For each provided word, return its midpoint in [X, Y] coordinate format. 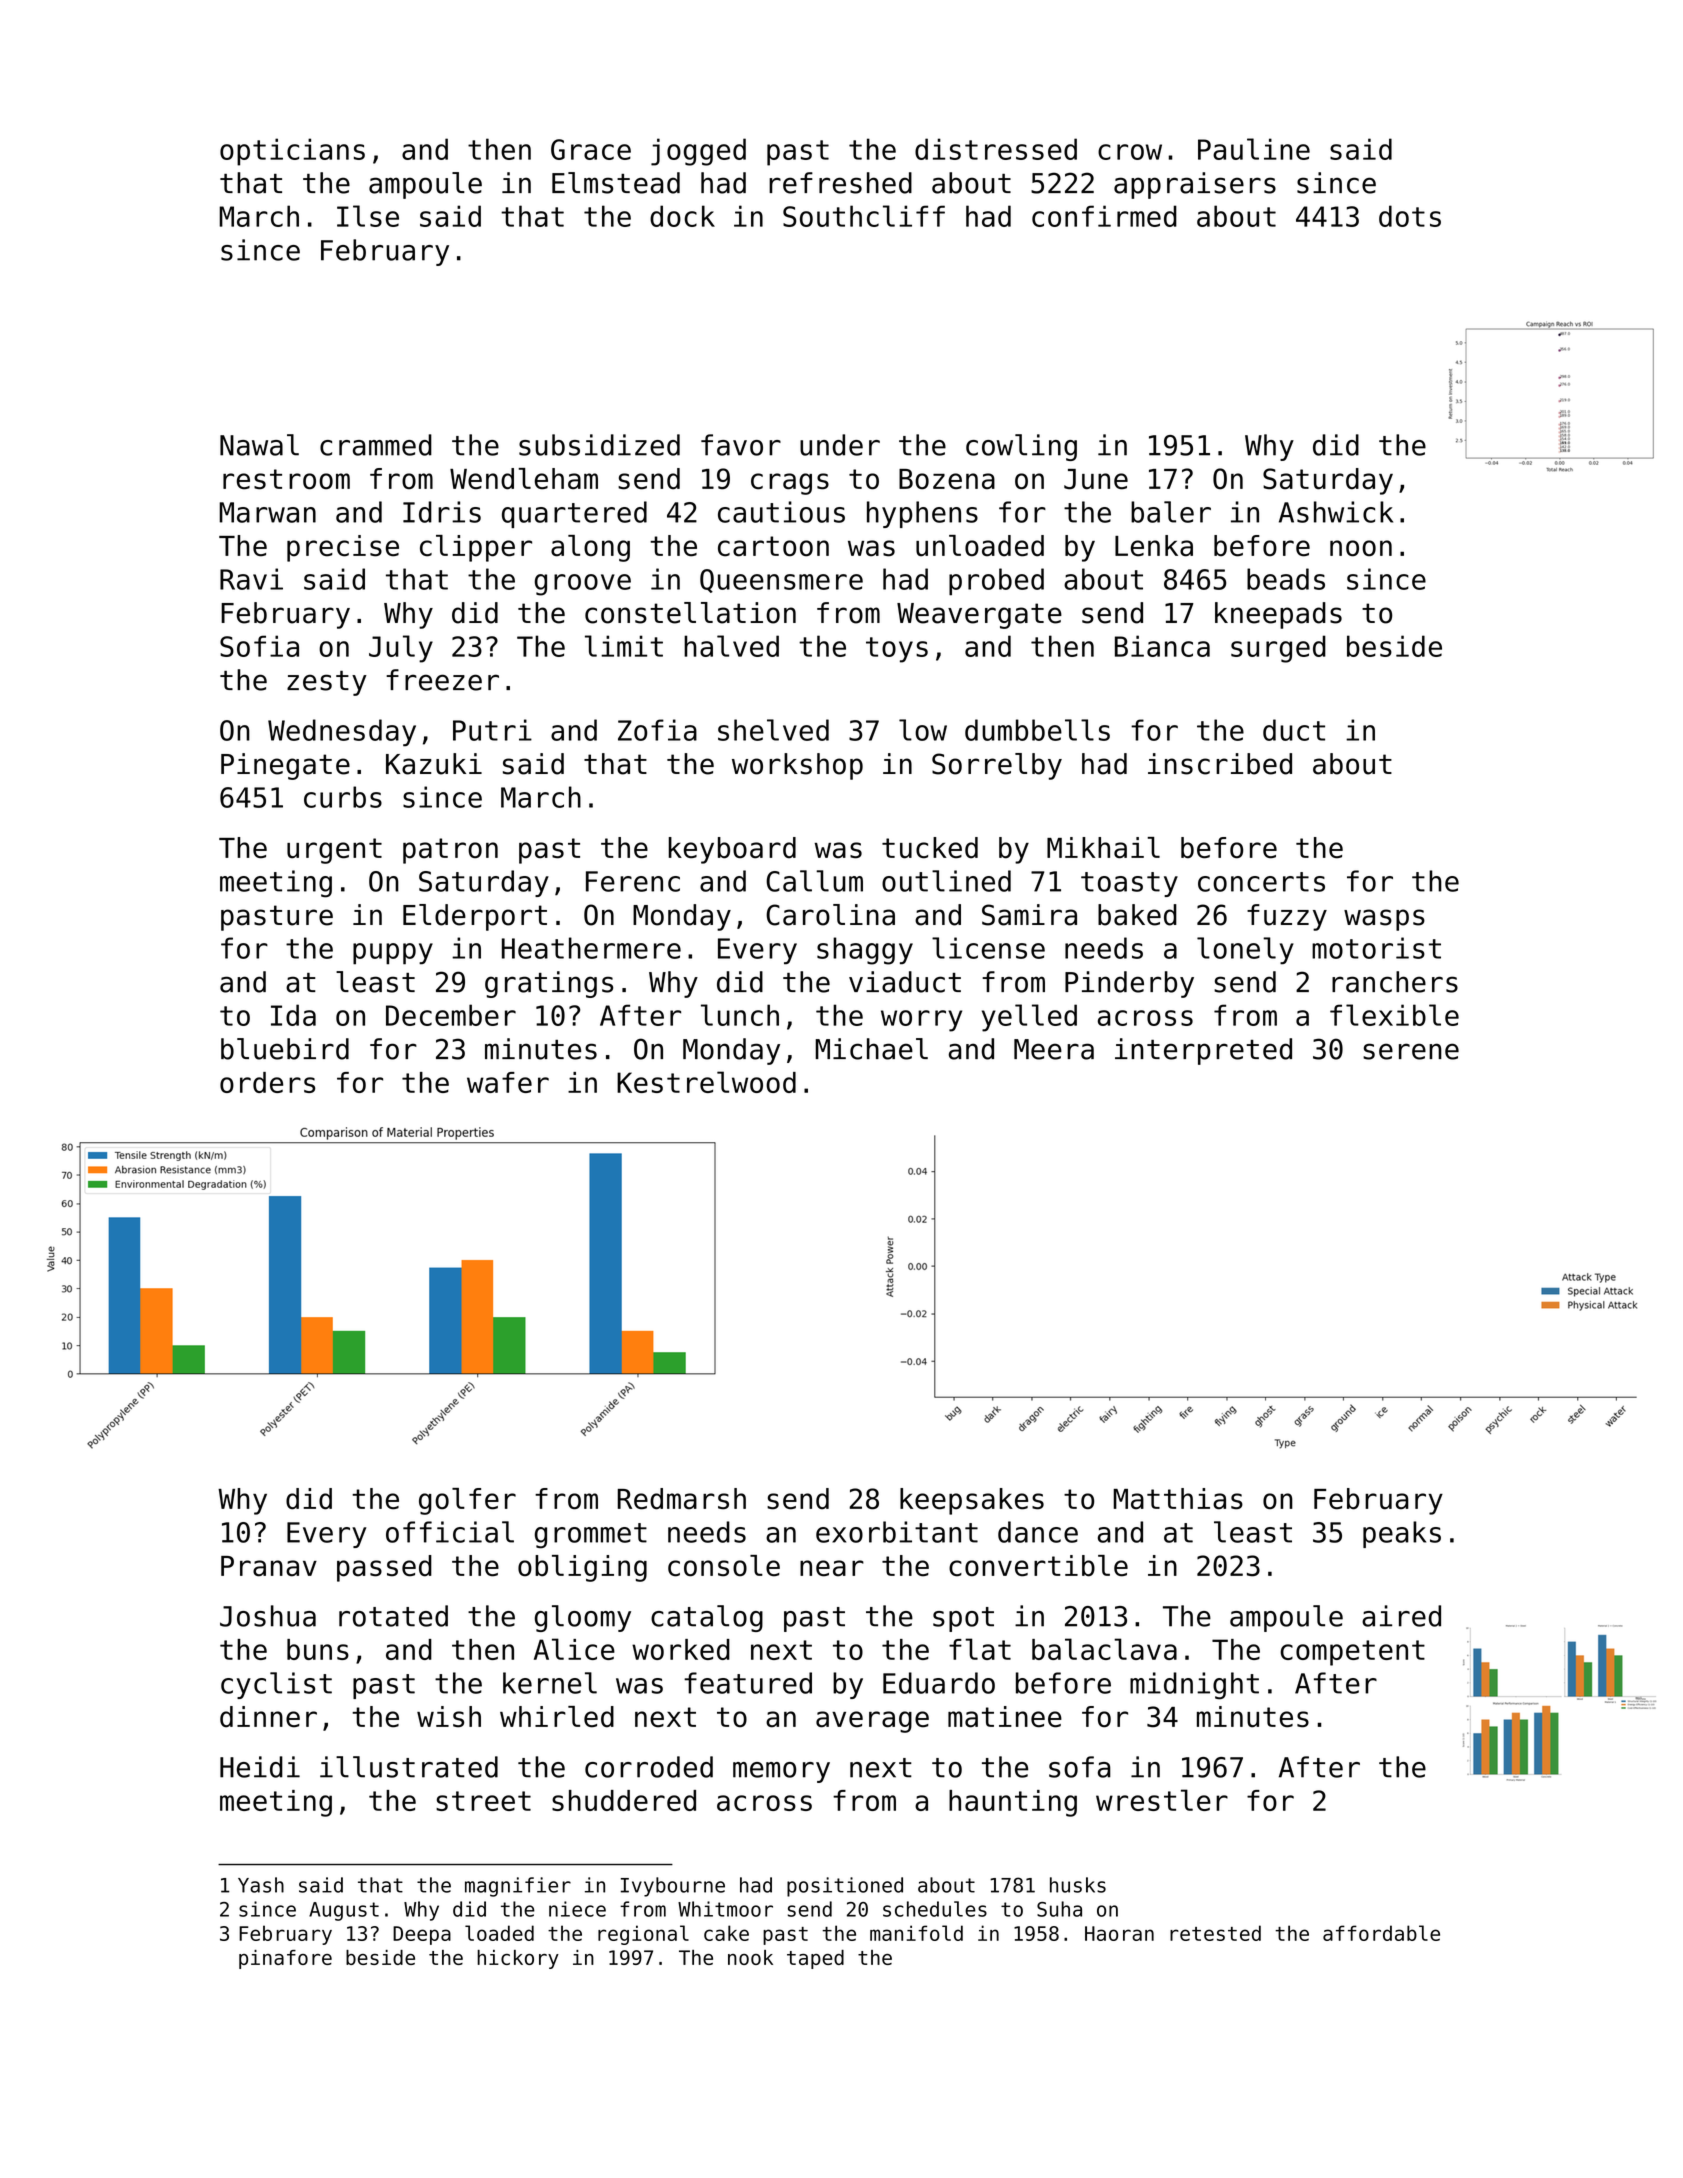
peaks [1402, 1534]
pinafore [285, 1959]
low [923, 730]
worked [681, 1649]
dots [1410, 216]
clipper [476, 548]
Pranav [269, 1566]
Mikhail [1103, 848]
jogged [698, 152]
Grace [591, 149]
